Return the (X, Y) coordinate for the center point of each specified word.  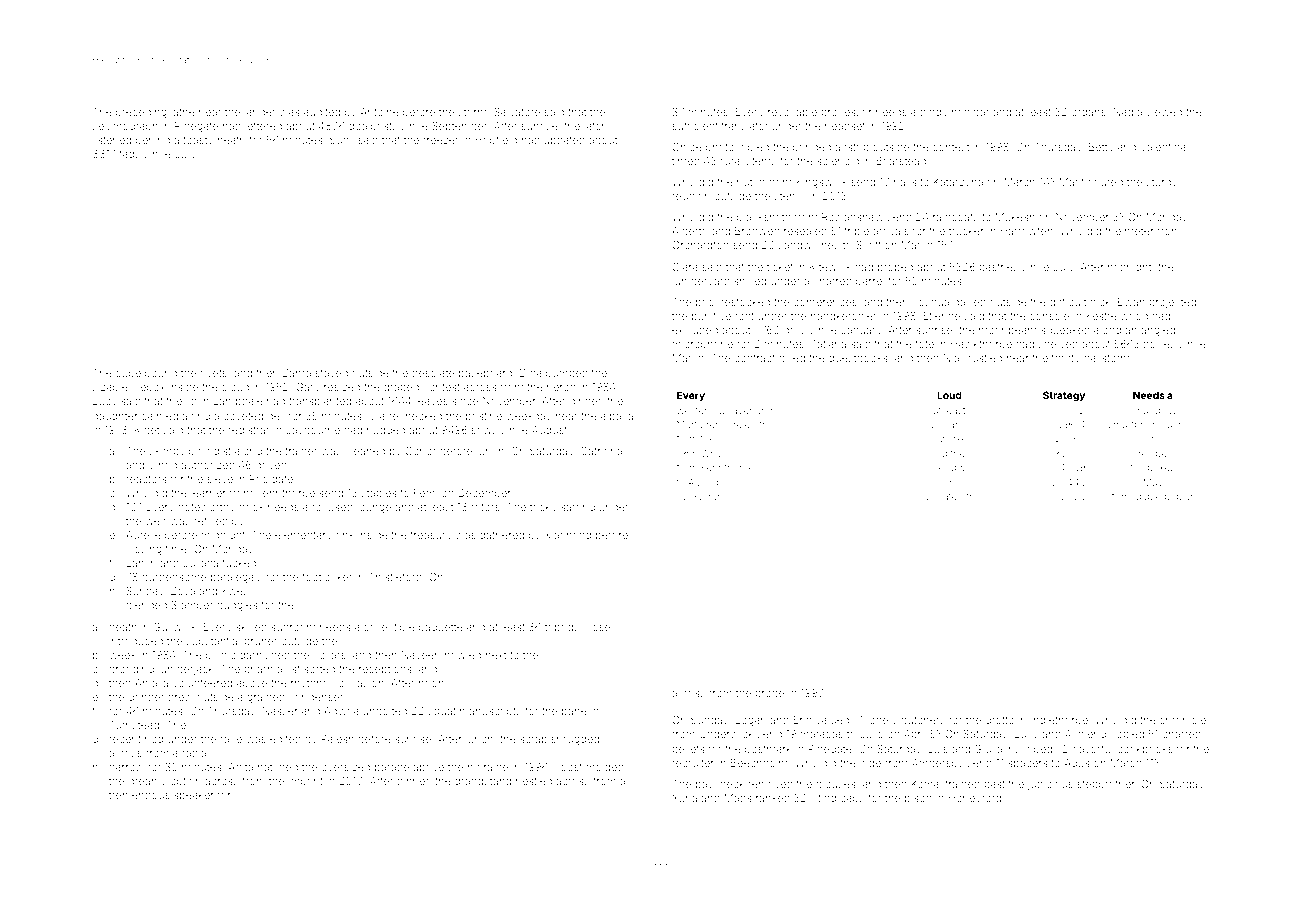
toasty (198, 141)
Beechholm (759, 763)
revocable (792, 112)
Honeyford (975, 799)
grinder (146, 698)
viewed (1164, 112)
